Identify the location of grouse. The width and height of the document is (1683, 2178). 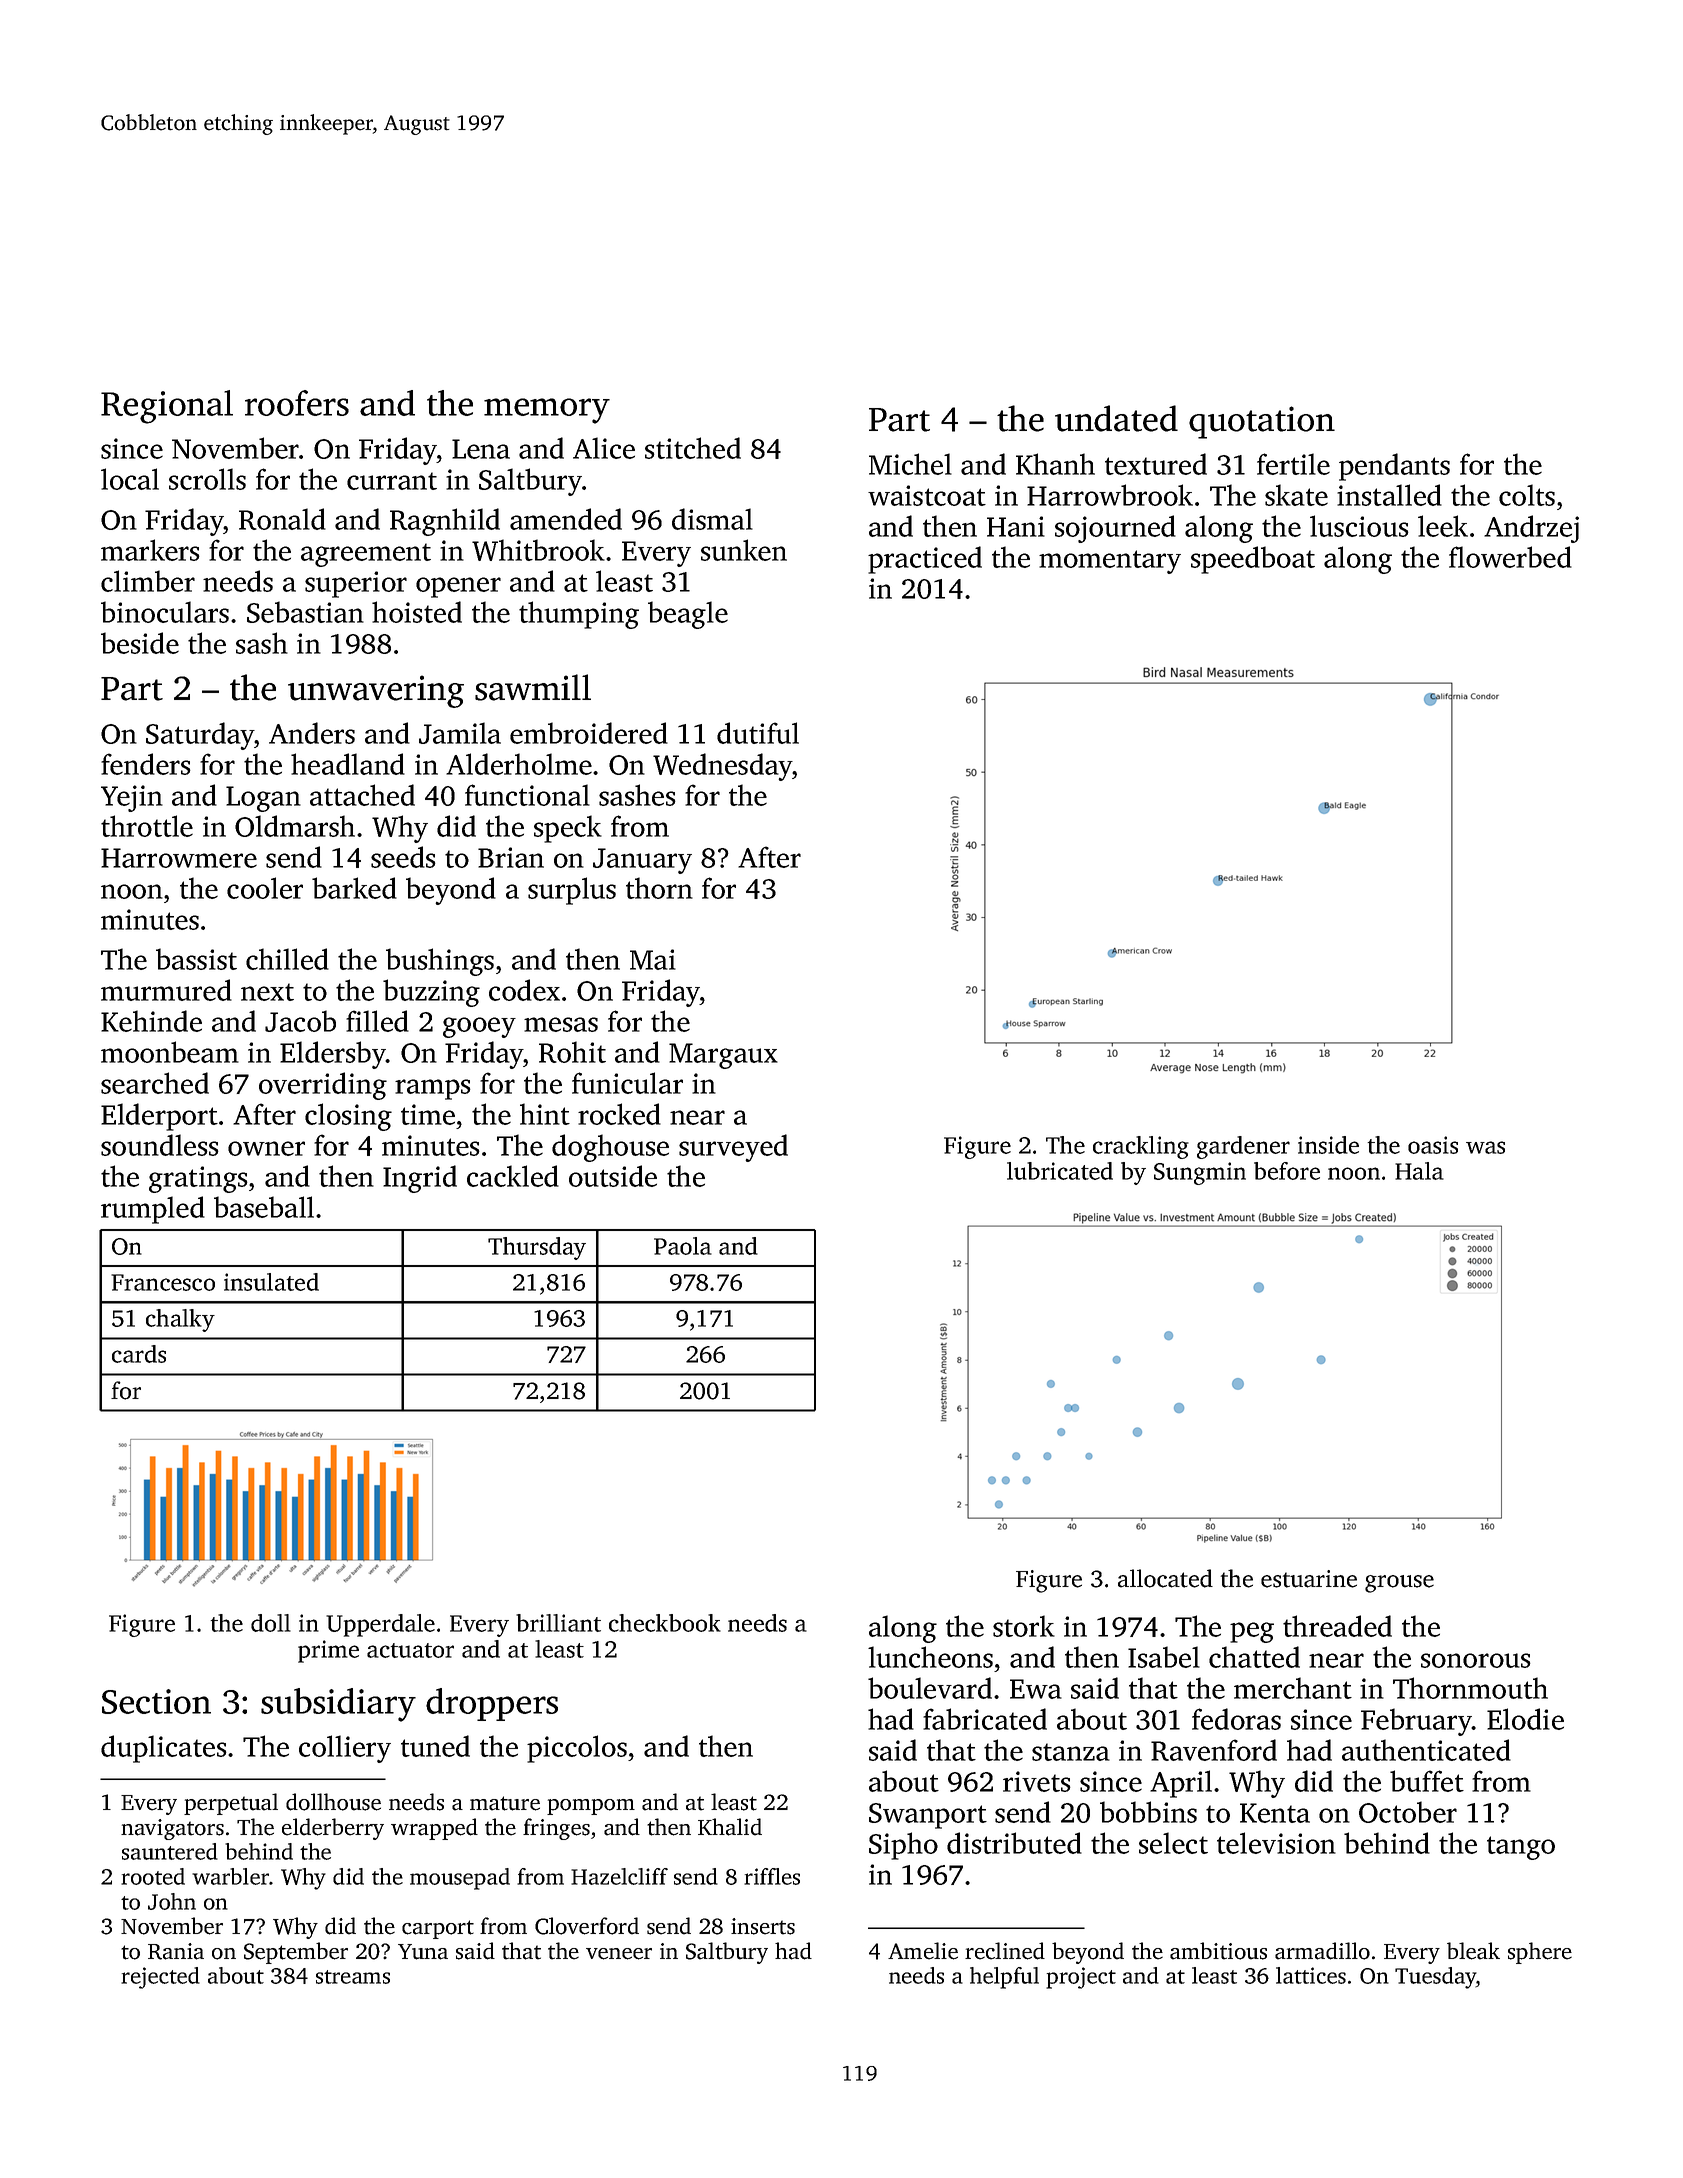
(1399, 1584).
